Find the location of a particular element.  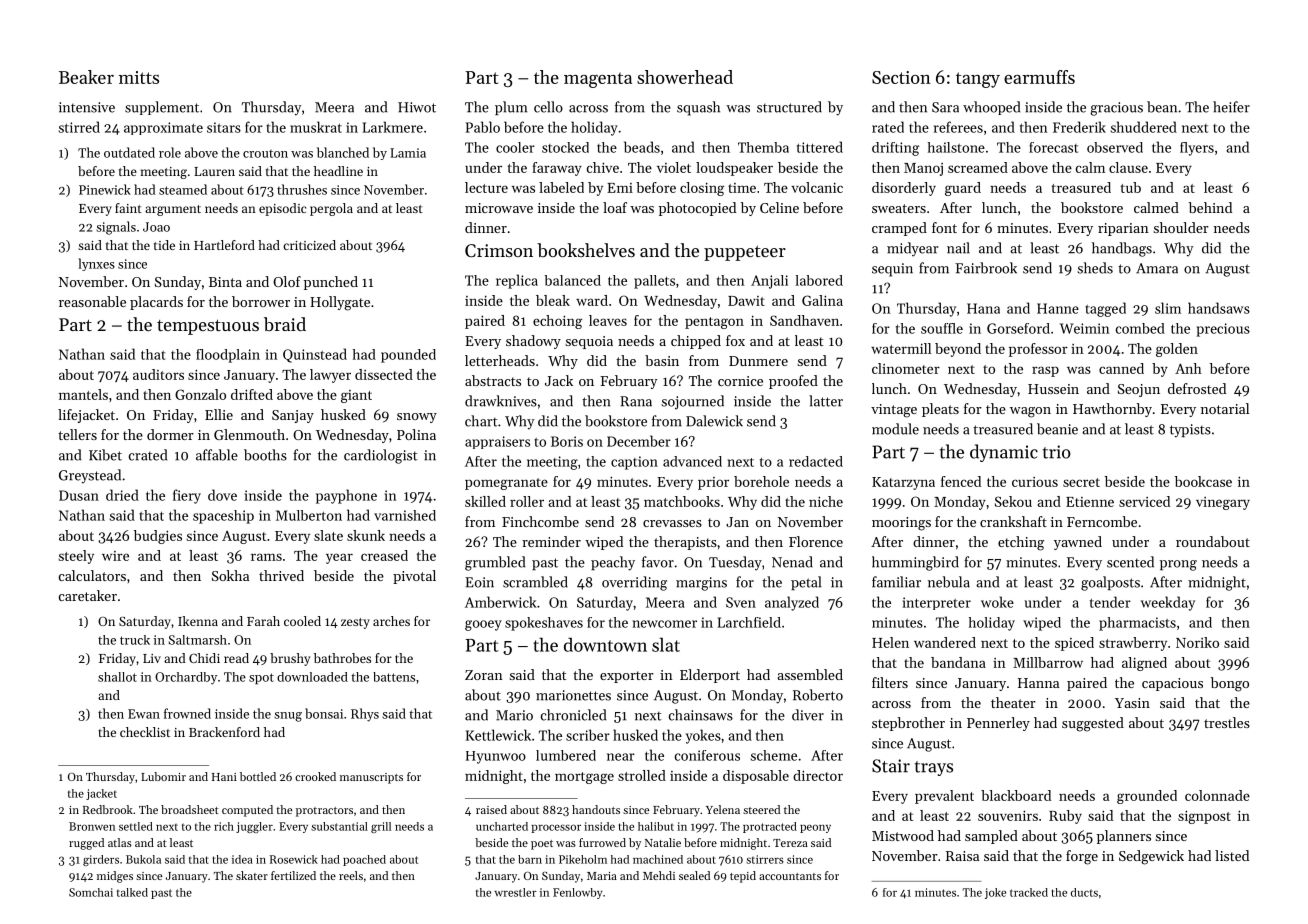

Fenlowby is located at coordinates (577, 893).
